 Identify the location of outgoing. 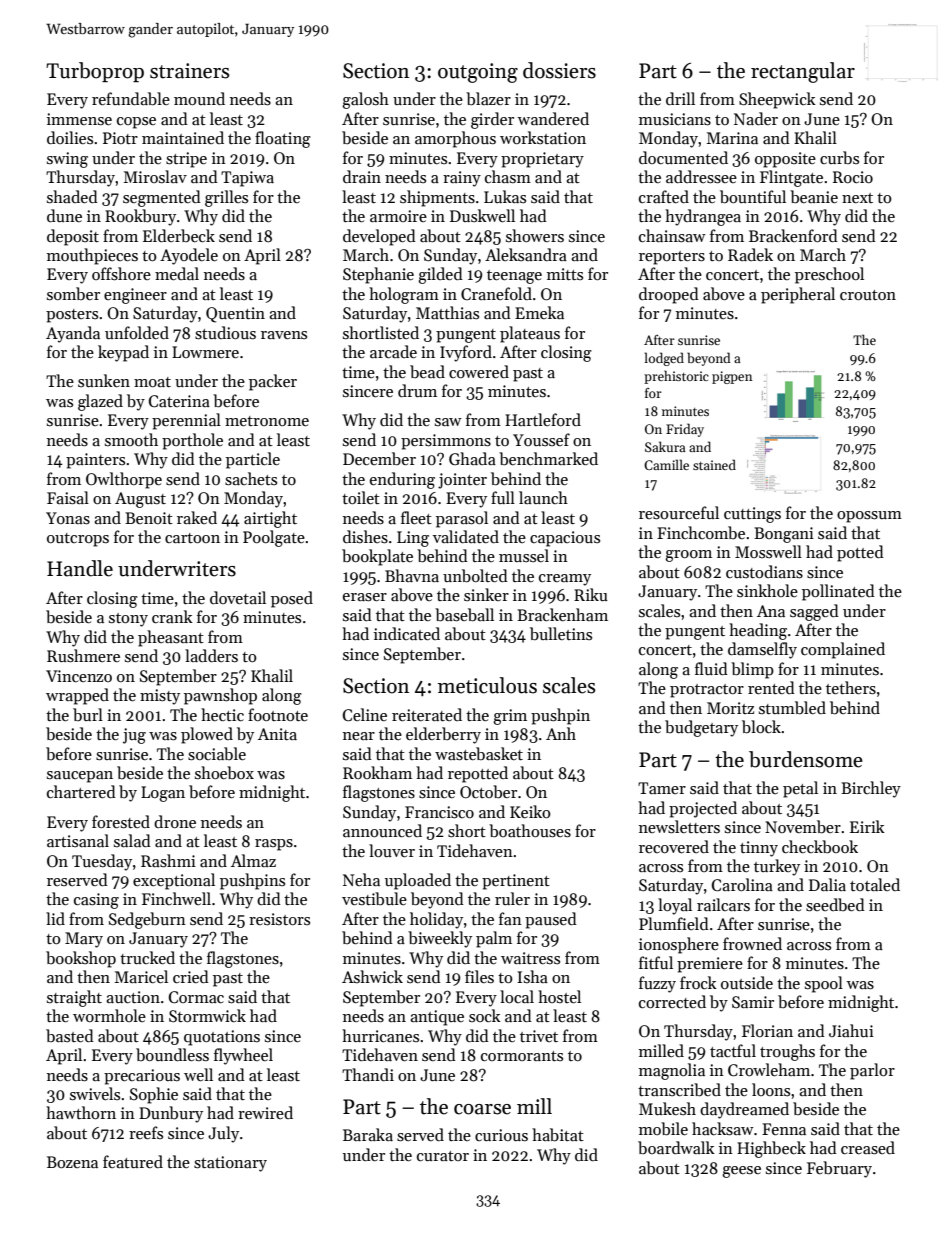
(478, 73).
